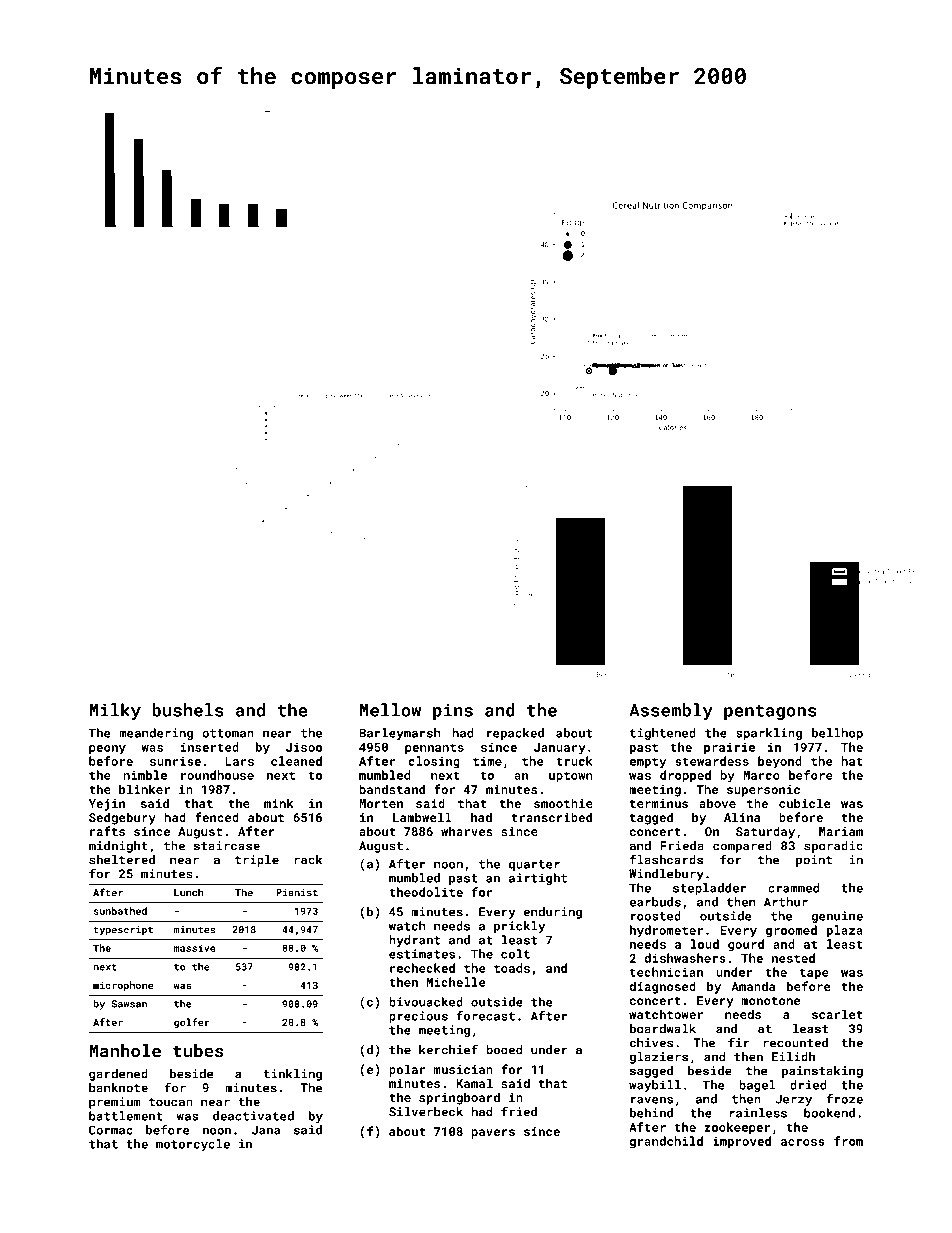 The height and width of the page is (1233, 952). What do you see at coordinates (120, 911) in the page?
I see `sunbathed` at bounding box center [120, 911].
